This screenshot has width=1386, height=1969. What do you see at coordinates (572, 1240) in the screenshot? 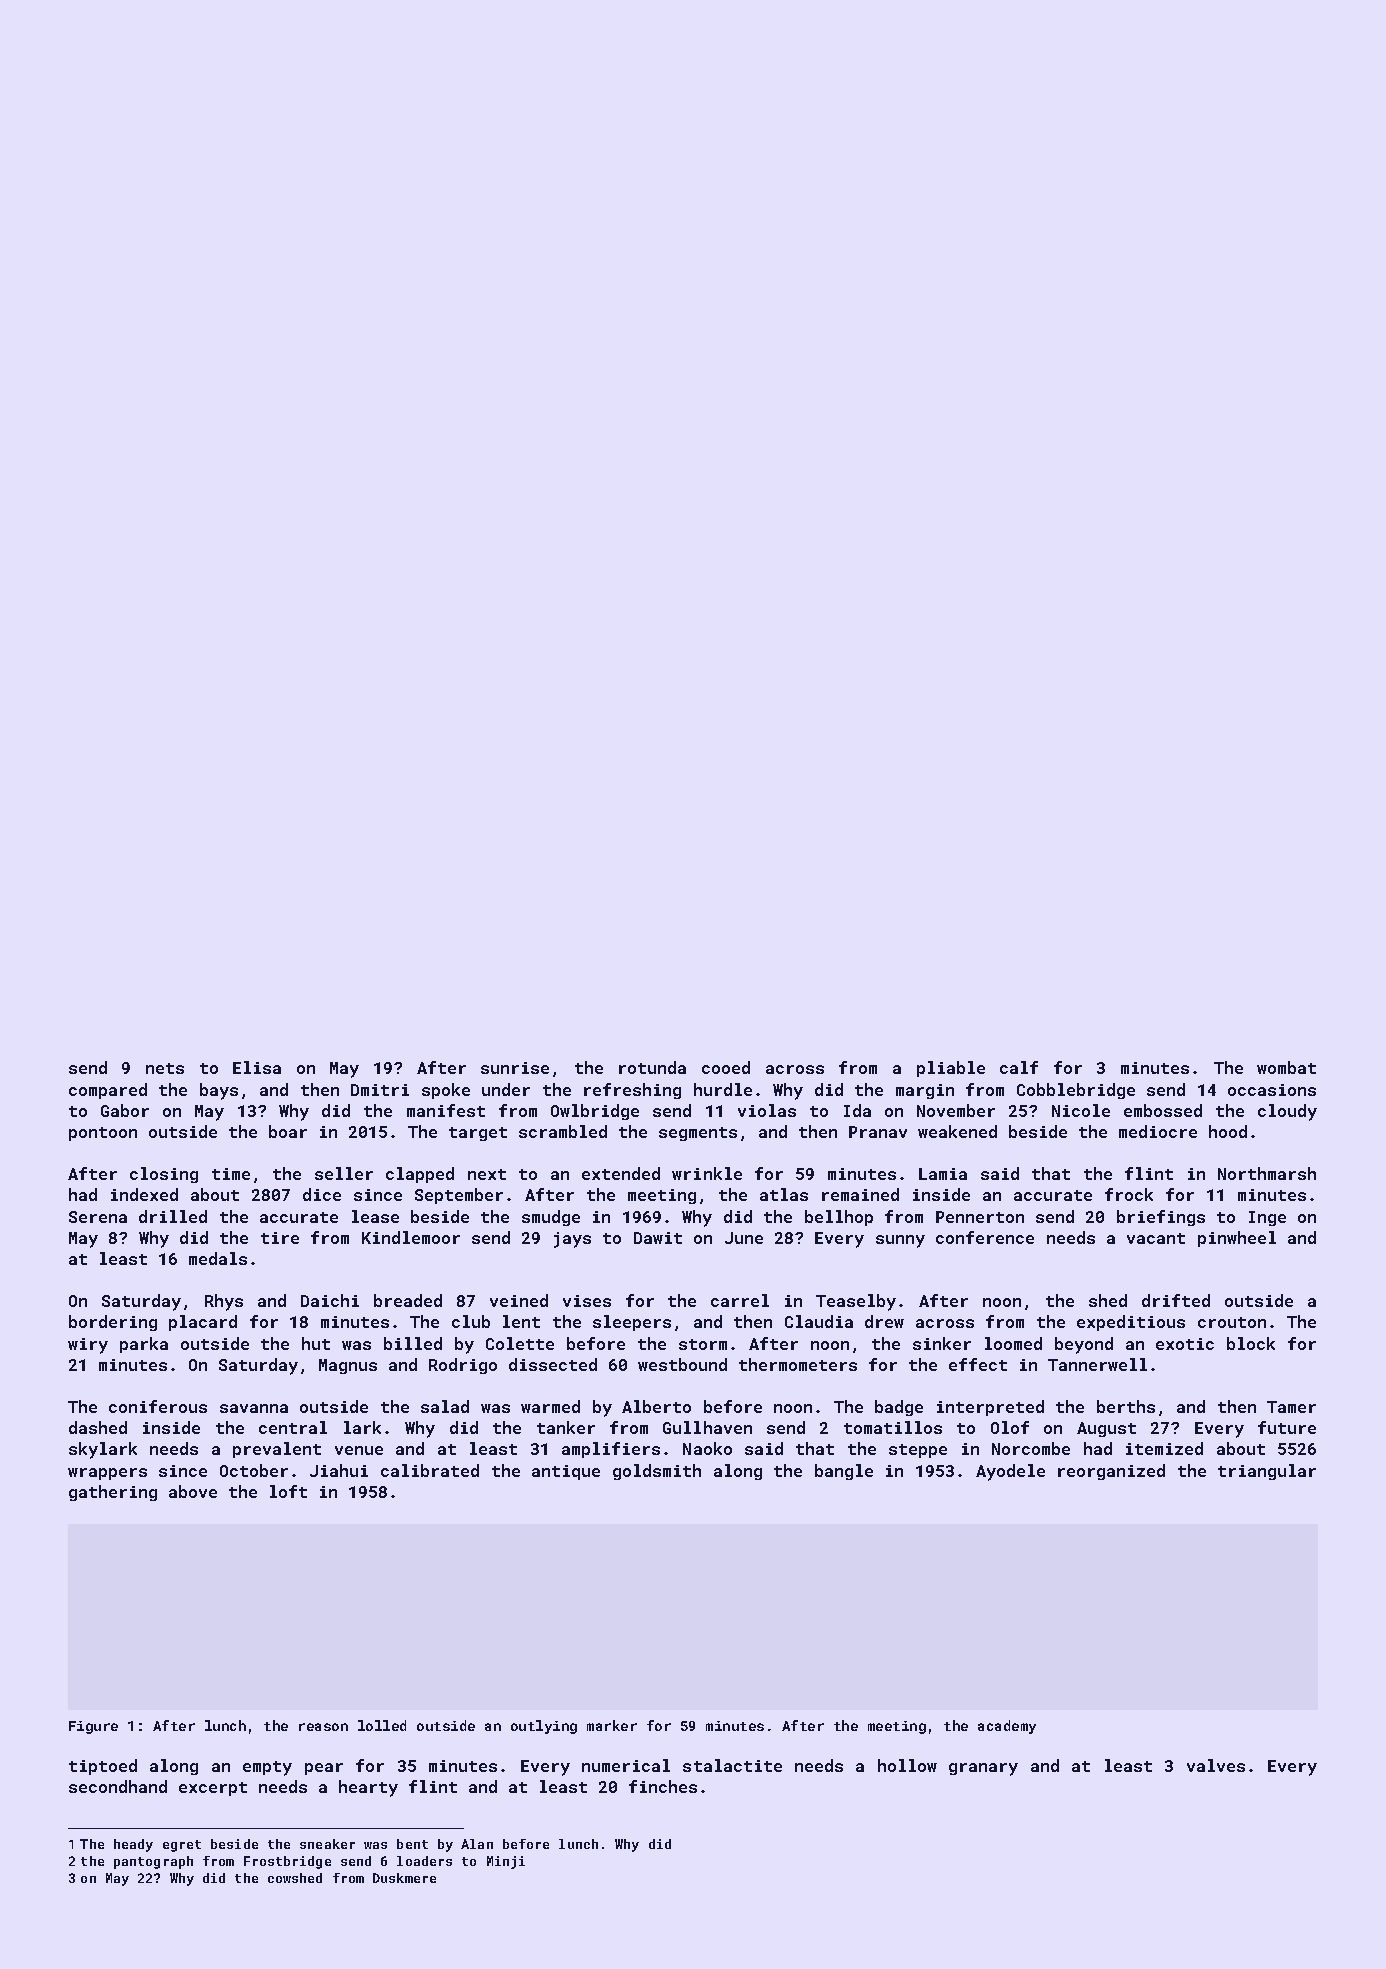
I see `jays` at bounding box center [572, 1240].
